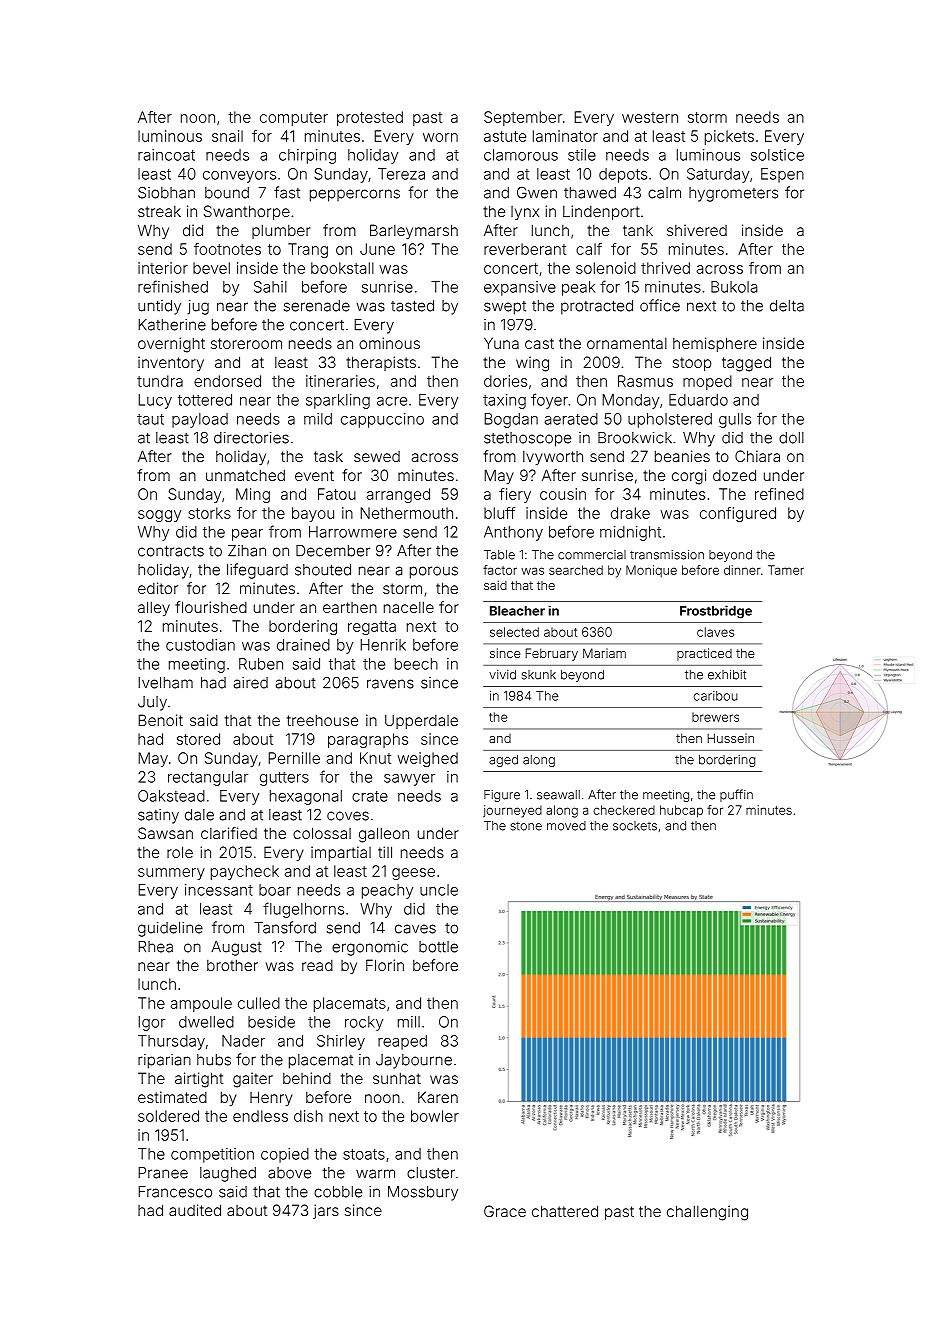  What do you see at coordinates (578, 288) in the screenshot?
I see `peak` at bounding box center [578, 288].
